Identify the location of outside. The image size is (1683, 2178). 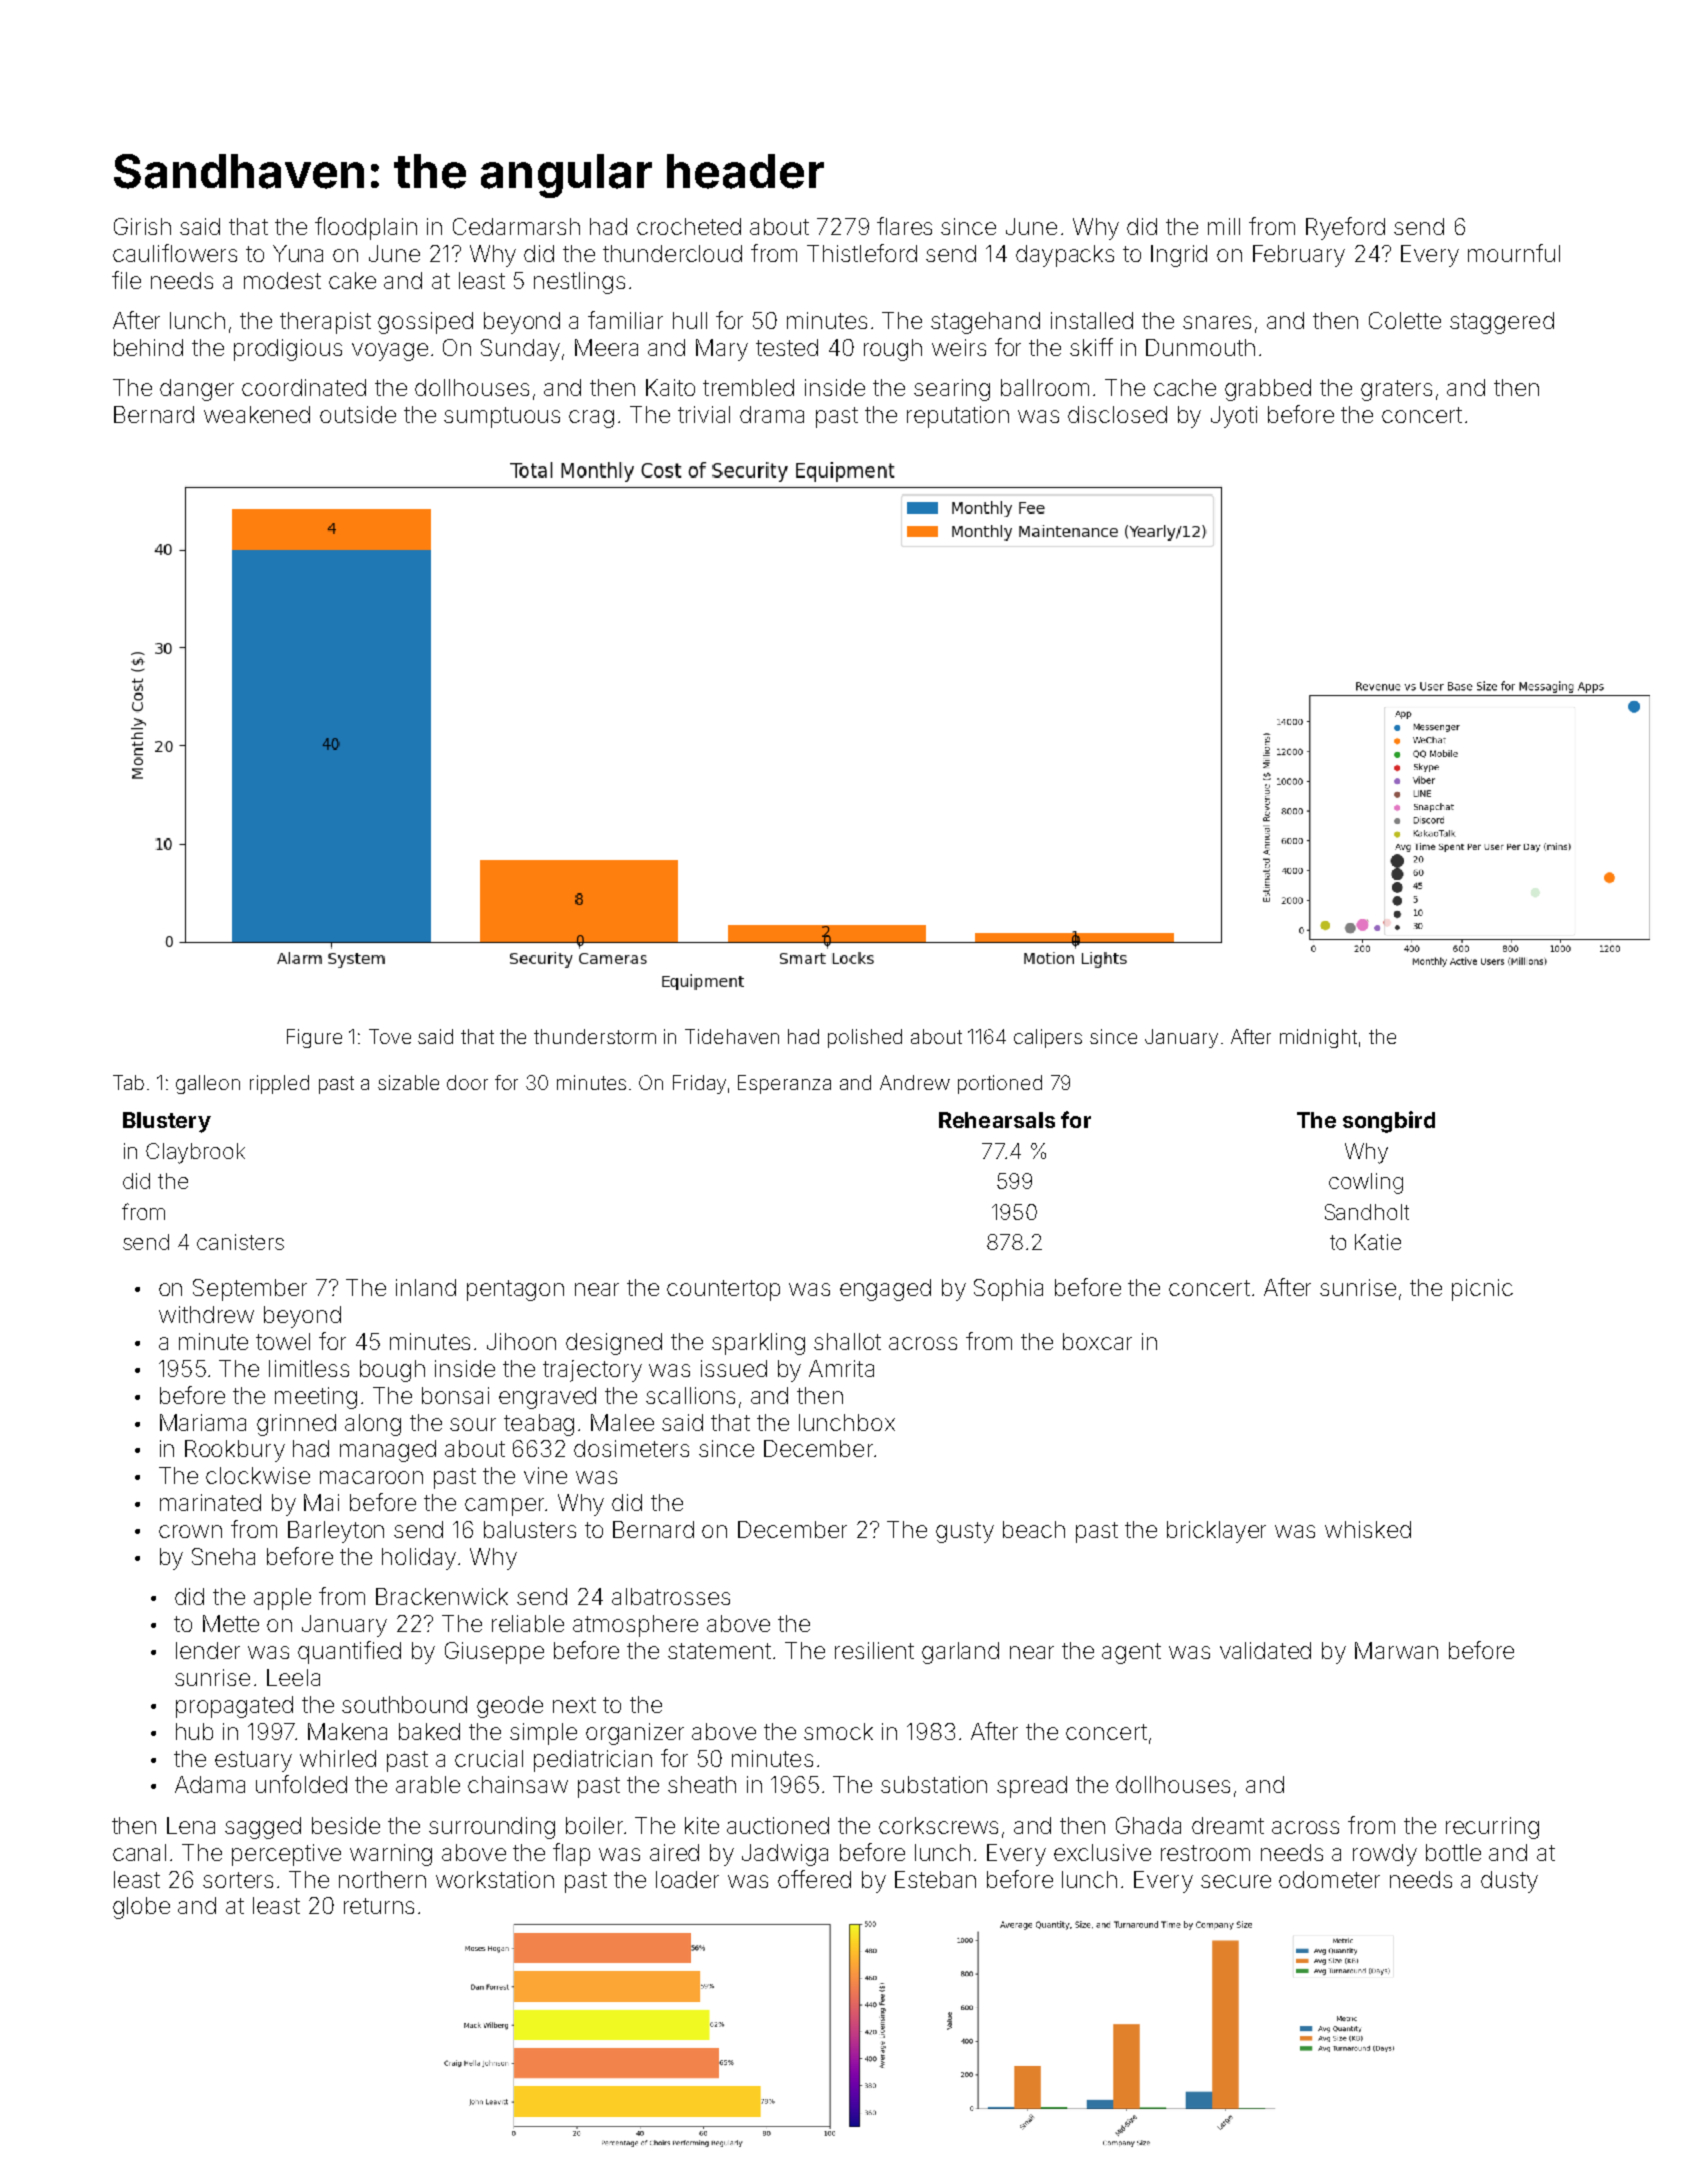
(358, 414).
